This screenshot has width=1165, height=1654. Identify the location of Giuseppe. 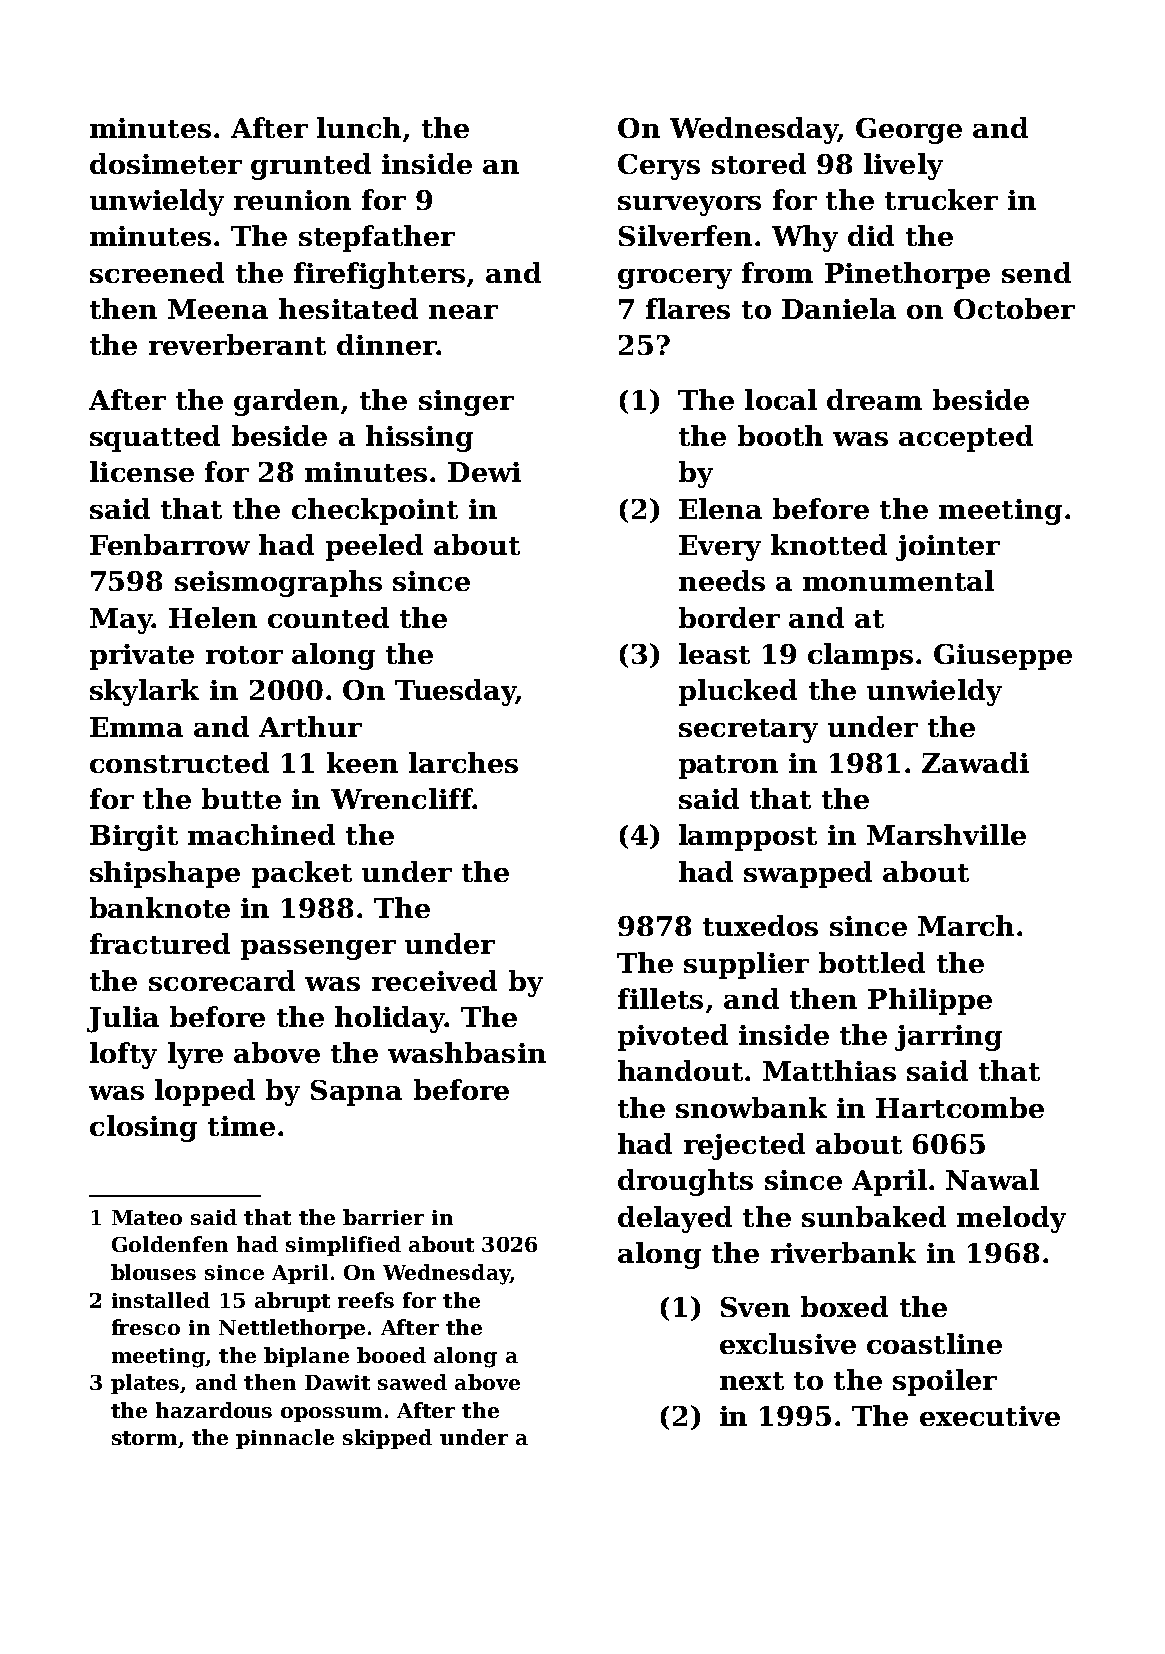
(1003, 657).
